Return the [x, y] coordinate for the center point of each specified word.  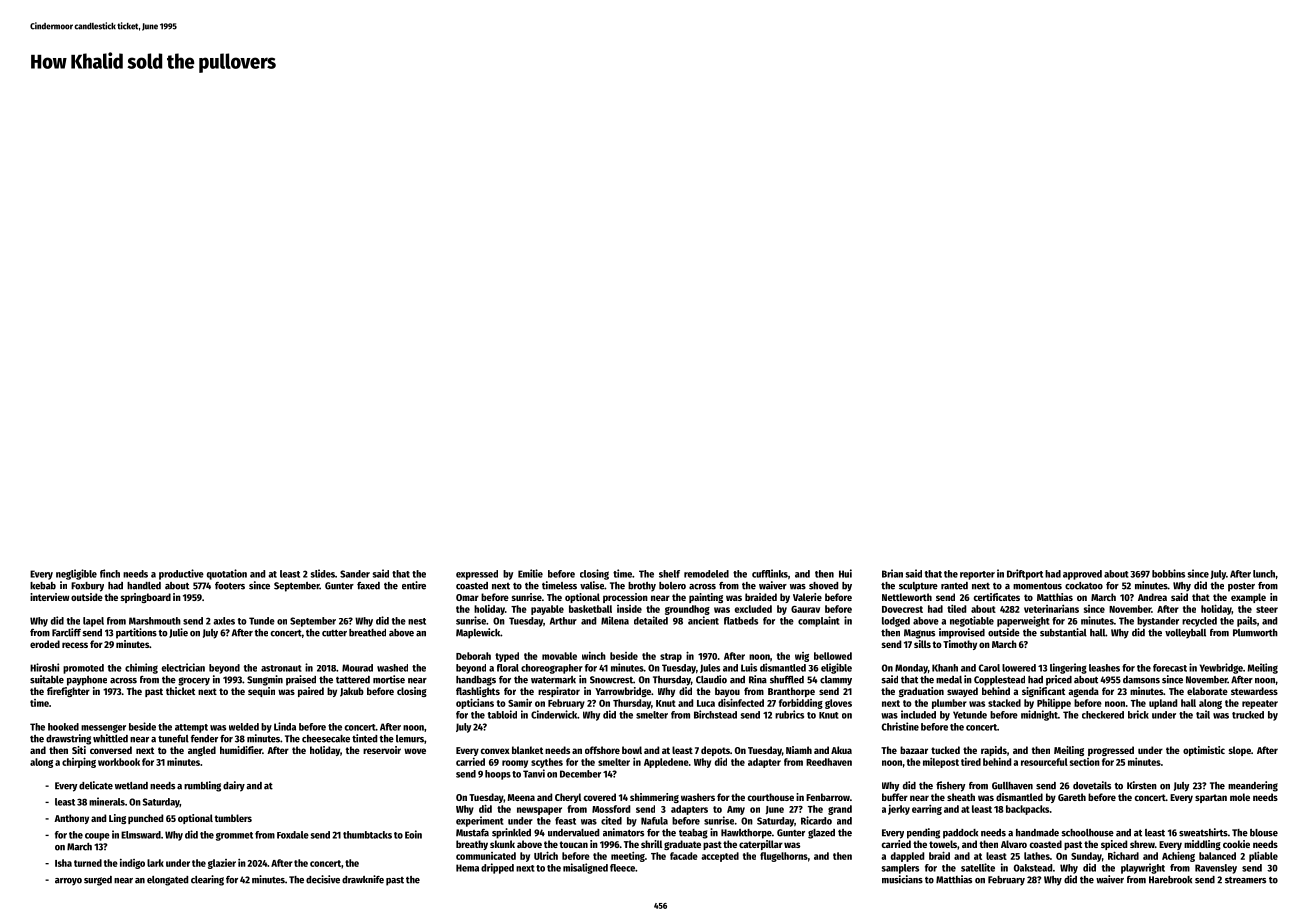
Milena [615, 620]
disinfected [741, 702]
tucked [945, 750]
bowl [632, 750]
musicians [902, 879]
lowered [1019, 668]
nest [417, 621]
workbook [119, 762]
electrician [183, 667]
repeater [1260, 704]
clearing [207, 880]
